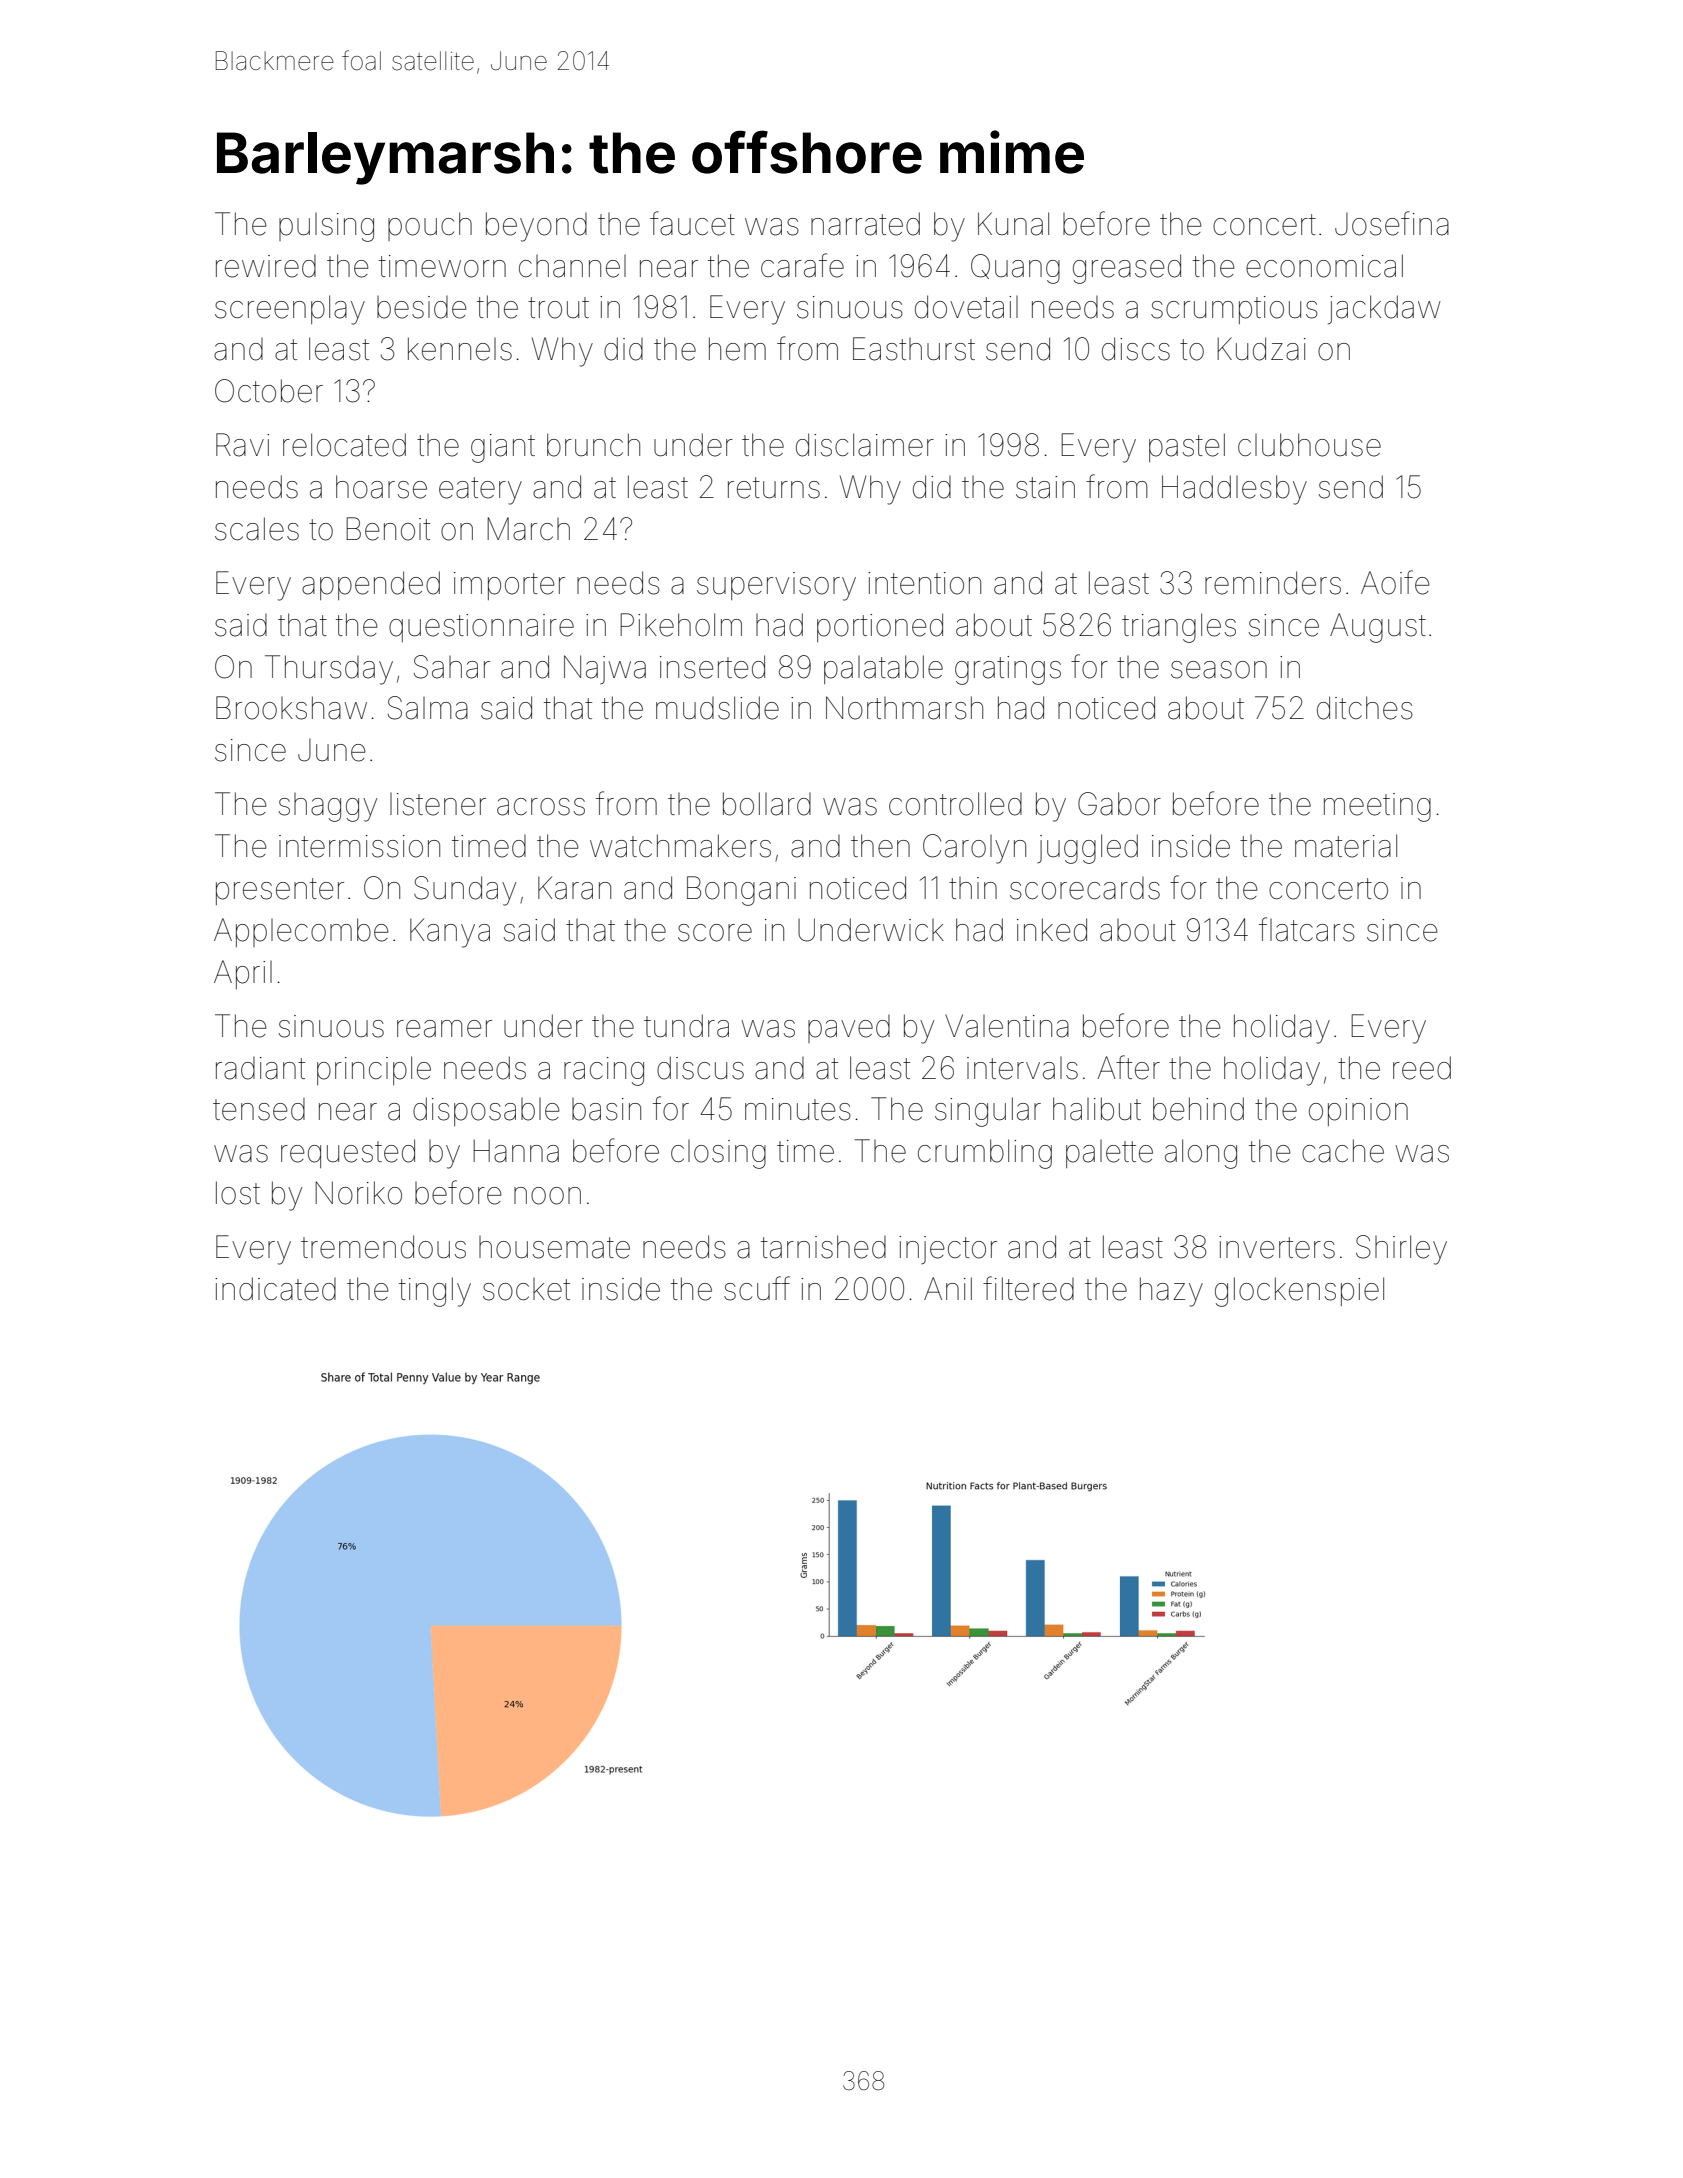 The image size is (1683, 2178). Describe the element at coordinates (422, 307) in the document. I see `beside` at that location.
